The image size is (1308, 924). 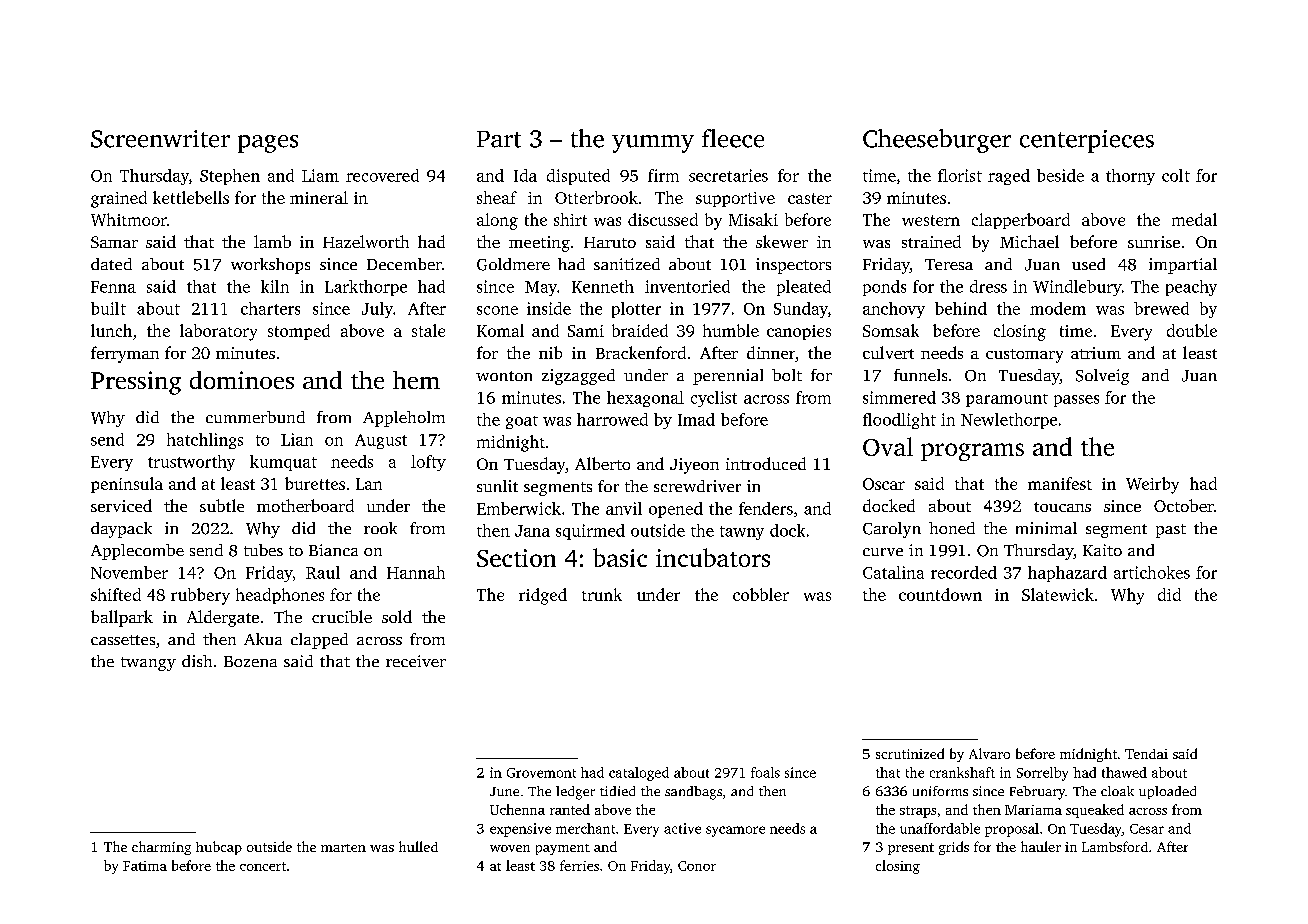 What do you see at coordinates (1087, 141) in the page?
I see `centerpieces` at bounding box center [1087, 141].
